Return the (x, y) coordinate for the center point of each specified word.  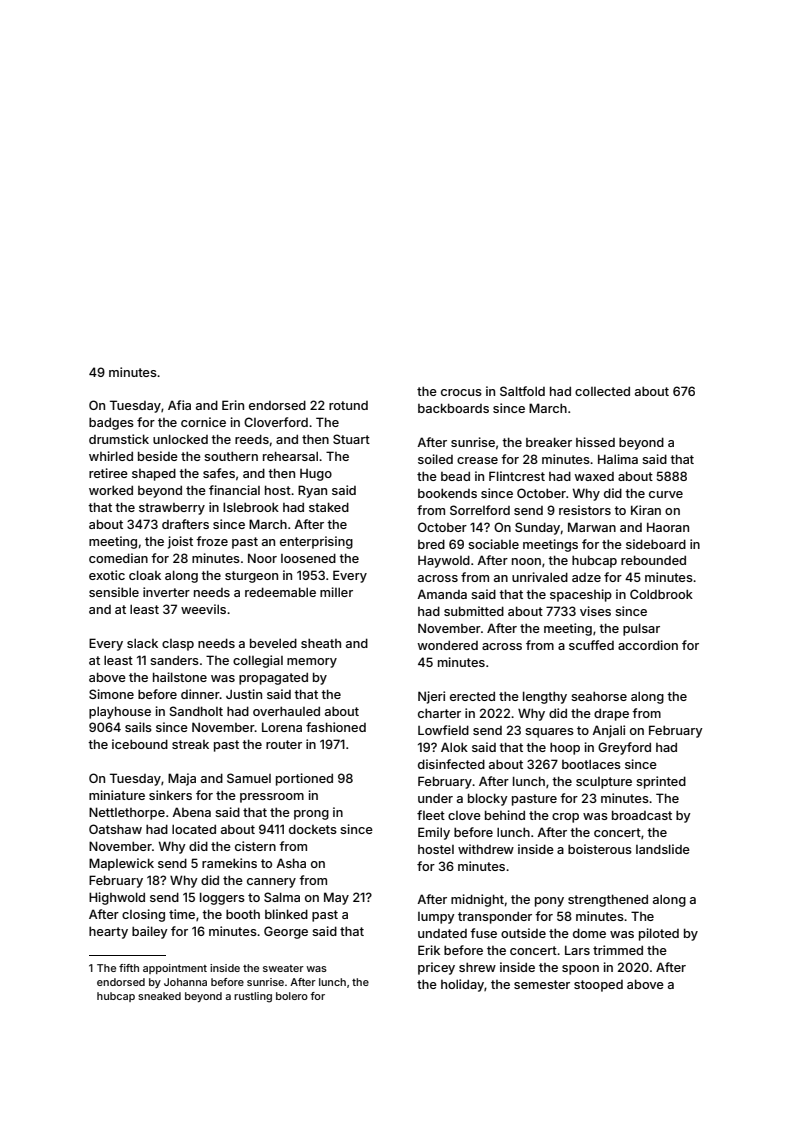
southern (231, 456)
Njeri (431, 697)
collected (602, 391)
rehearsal (290, 456)
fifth (129, 968)
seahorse (599, 696)
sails (138, 727)
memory (312, 663)
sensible (114, 592)
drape (611, 714)
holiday (462, 985)
